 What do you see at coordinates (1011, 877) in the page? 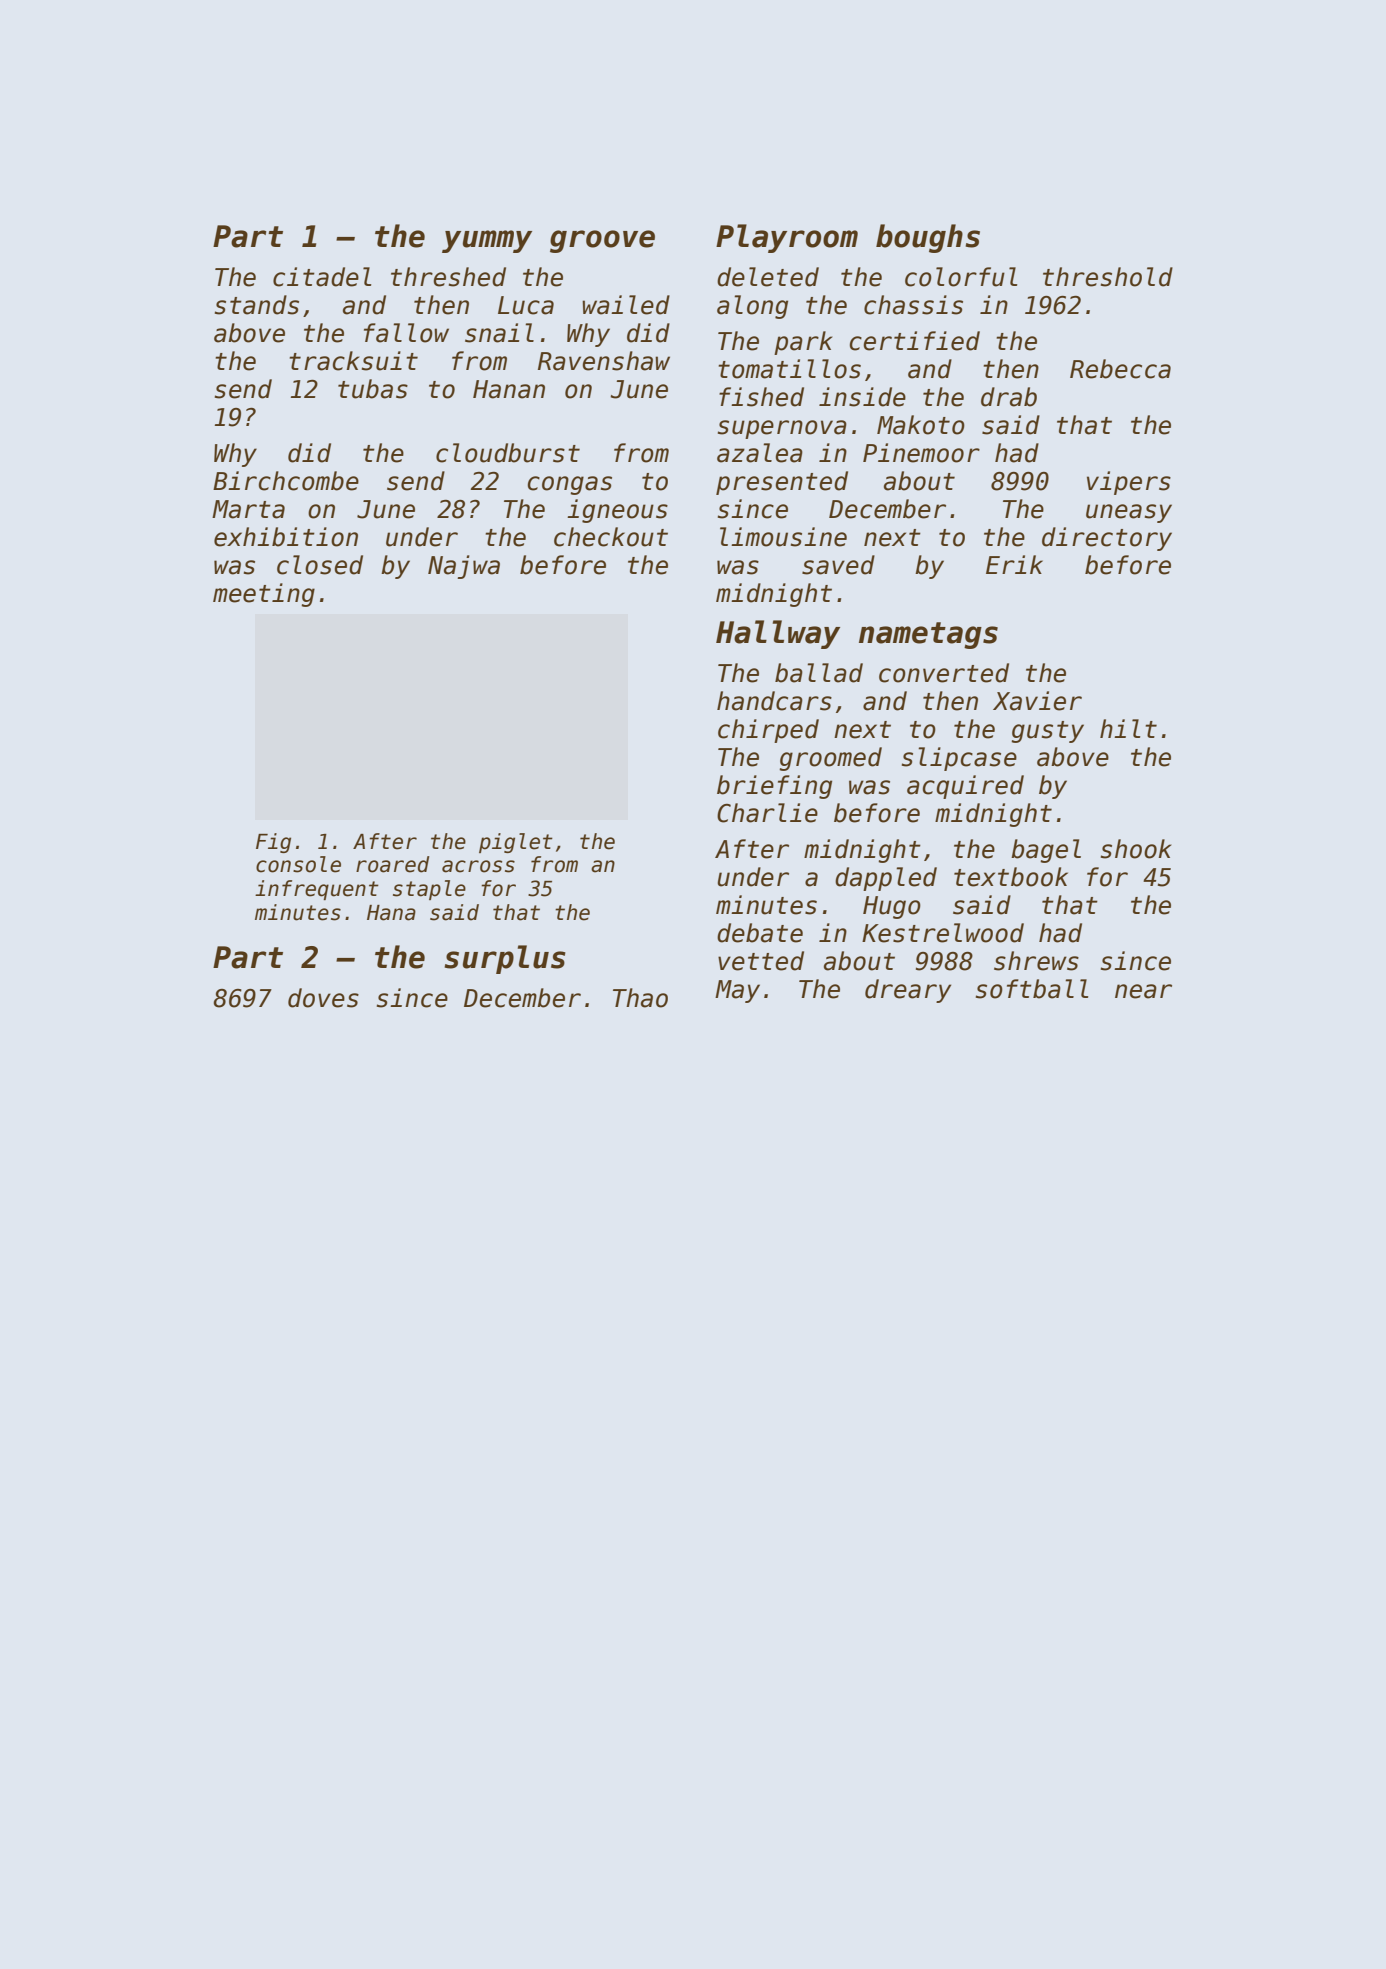
I see `textbook` at bounding box center [1011, 877].
